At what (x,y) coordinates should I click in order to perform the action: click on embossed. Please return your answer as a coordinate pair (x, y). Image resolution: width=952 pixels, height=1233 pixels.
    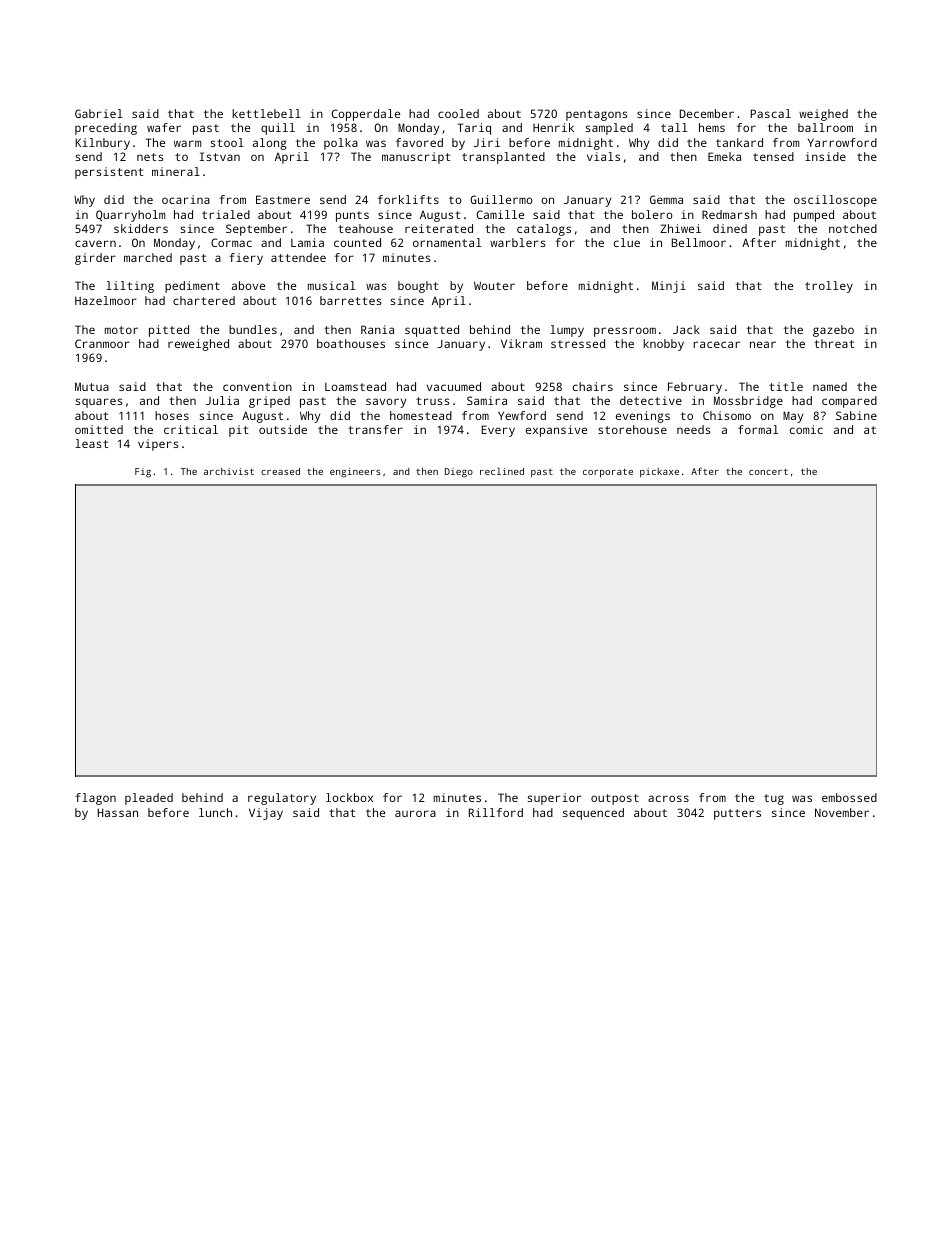
    Looking at the image, I should click on (849, 797).
